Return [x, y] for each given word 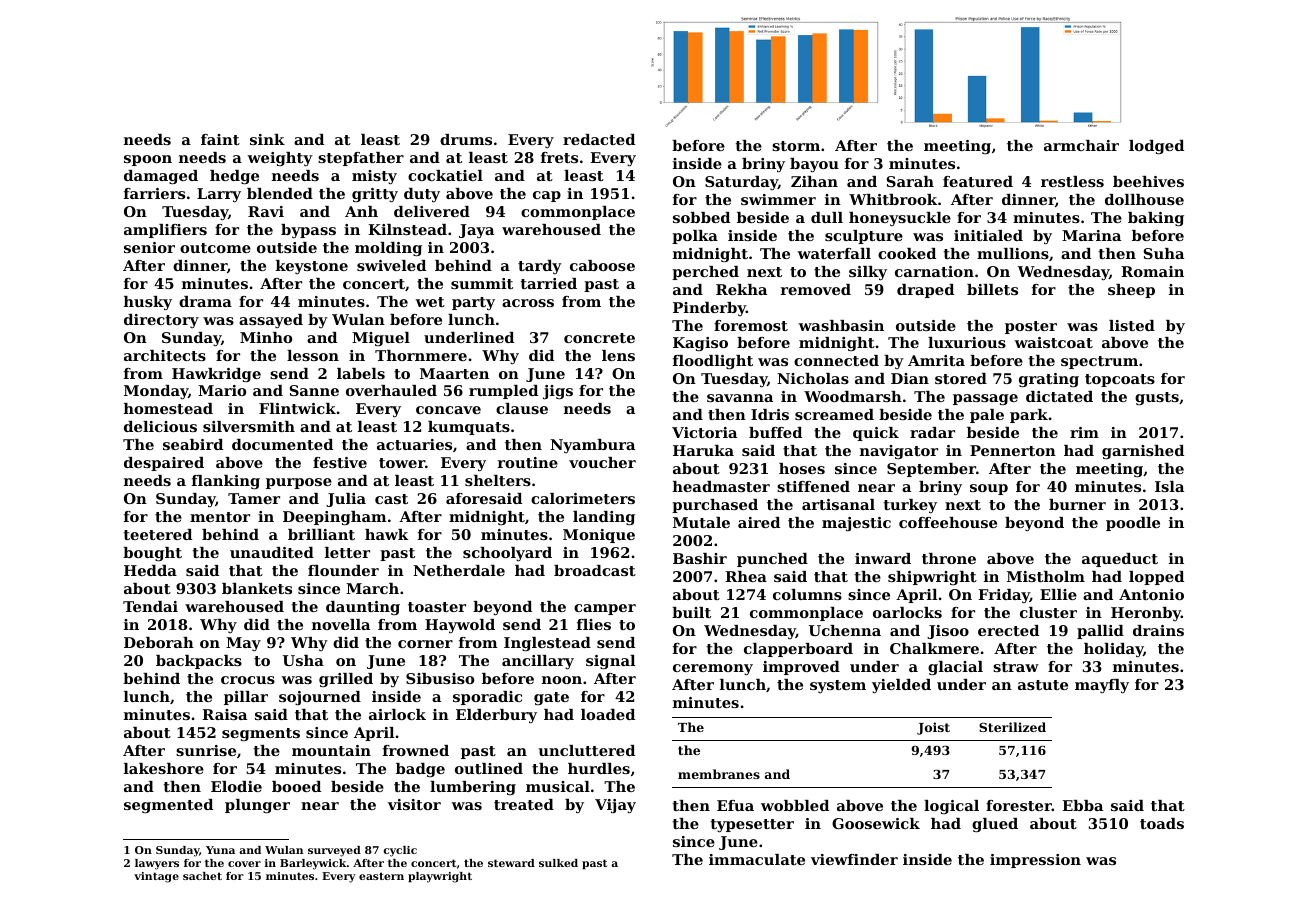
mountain [331, 750]
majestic [856, 524]
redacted [599, 139]
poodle [1133, 524]
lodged [1156, 147]
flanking [226, 482]
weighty [280, 159]
